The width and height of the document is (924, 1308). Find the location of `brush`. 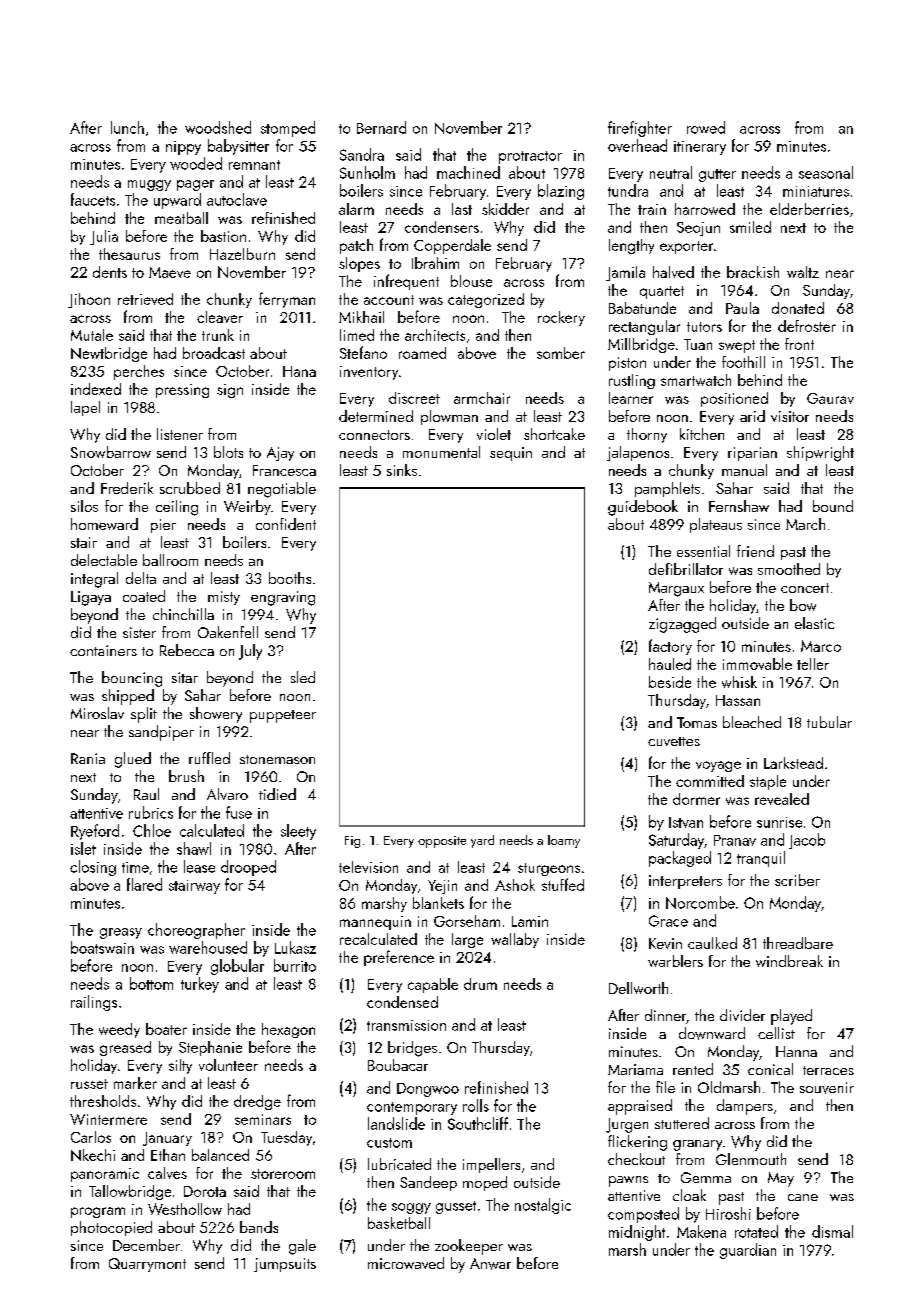

brush is located at coordinates (186, 776).
